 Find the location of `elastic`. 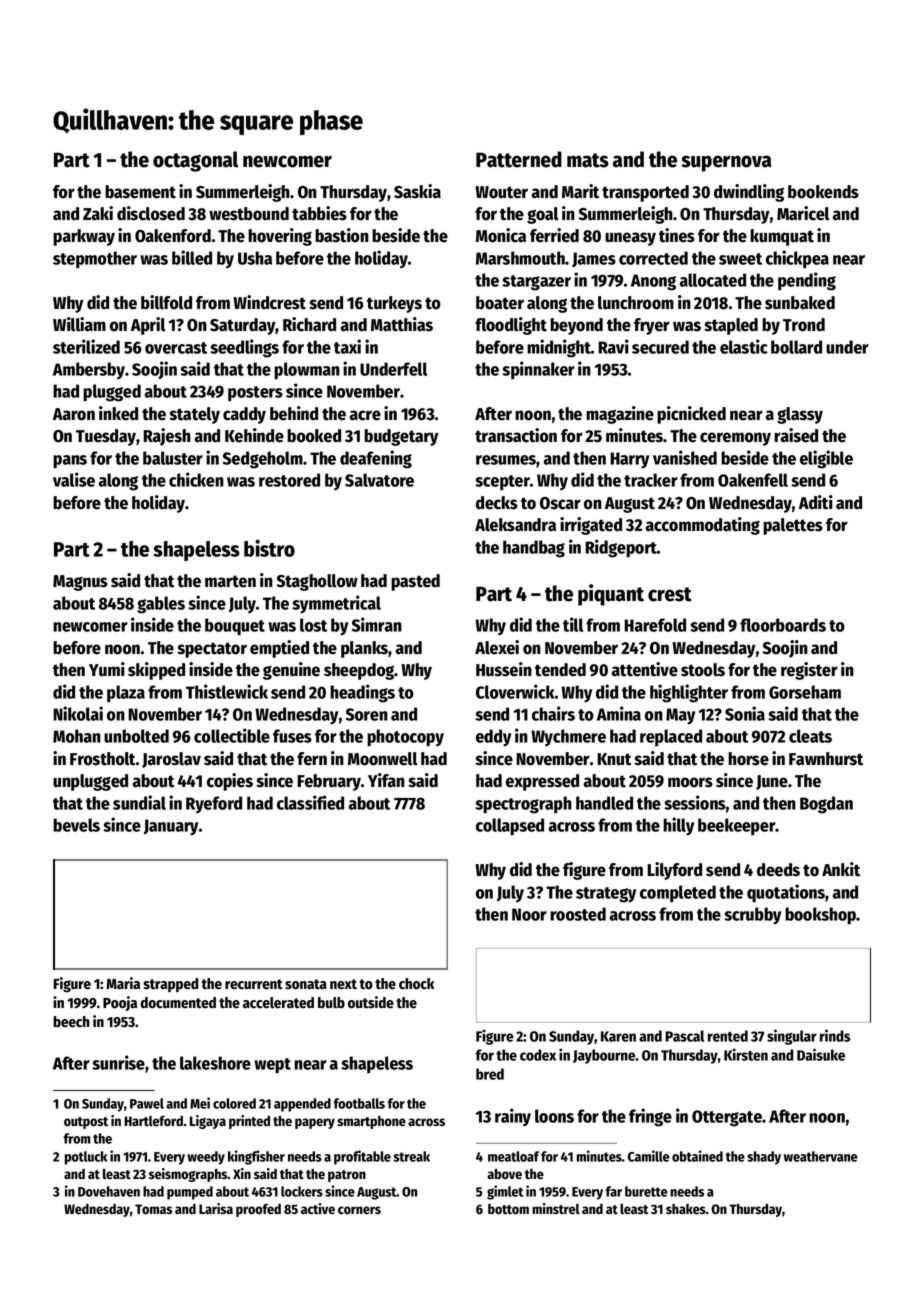

elastic is located at coordinates (744, 346).
